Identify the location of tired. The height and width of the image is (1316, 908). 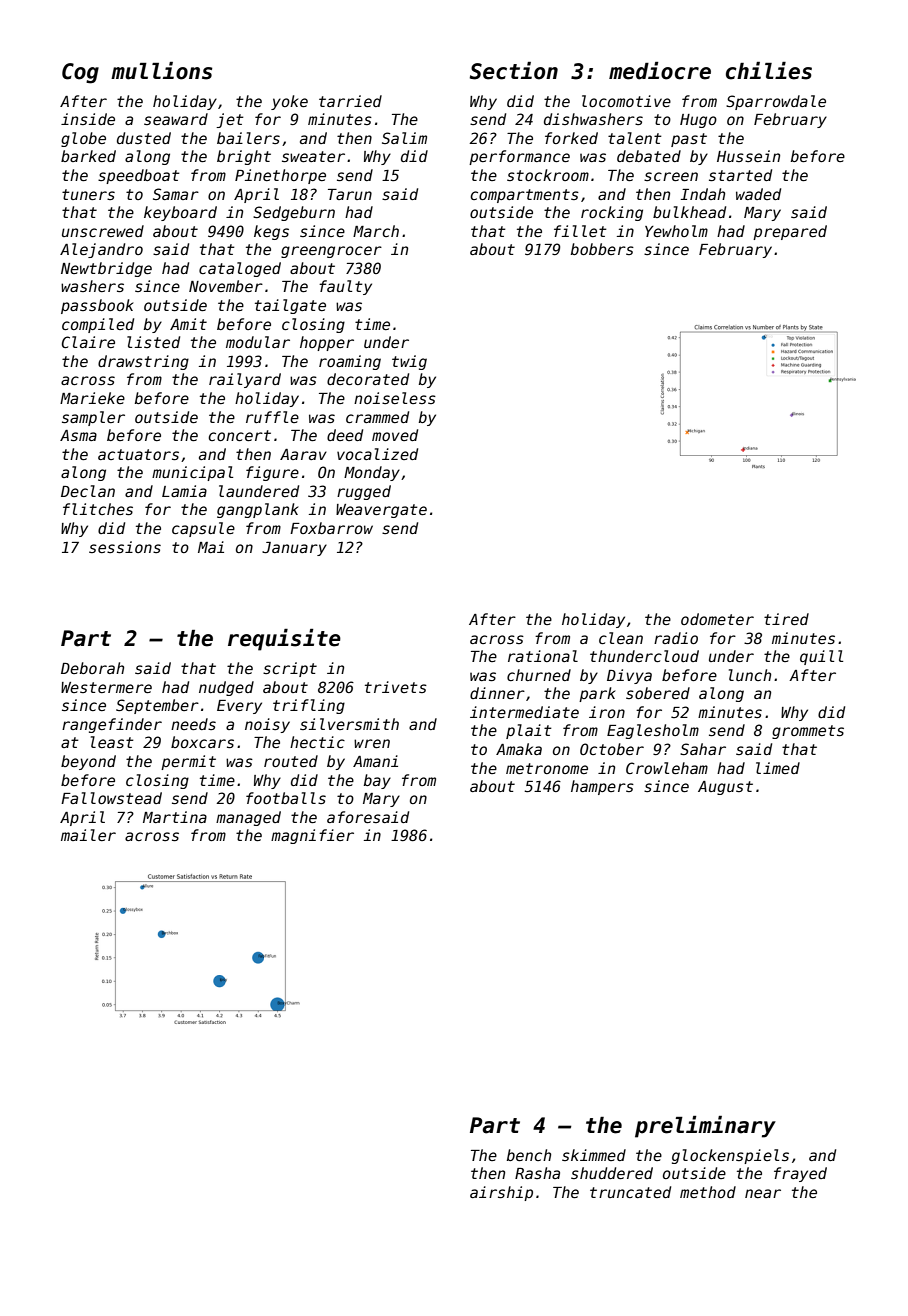
(786, 619).
